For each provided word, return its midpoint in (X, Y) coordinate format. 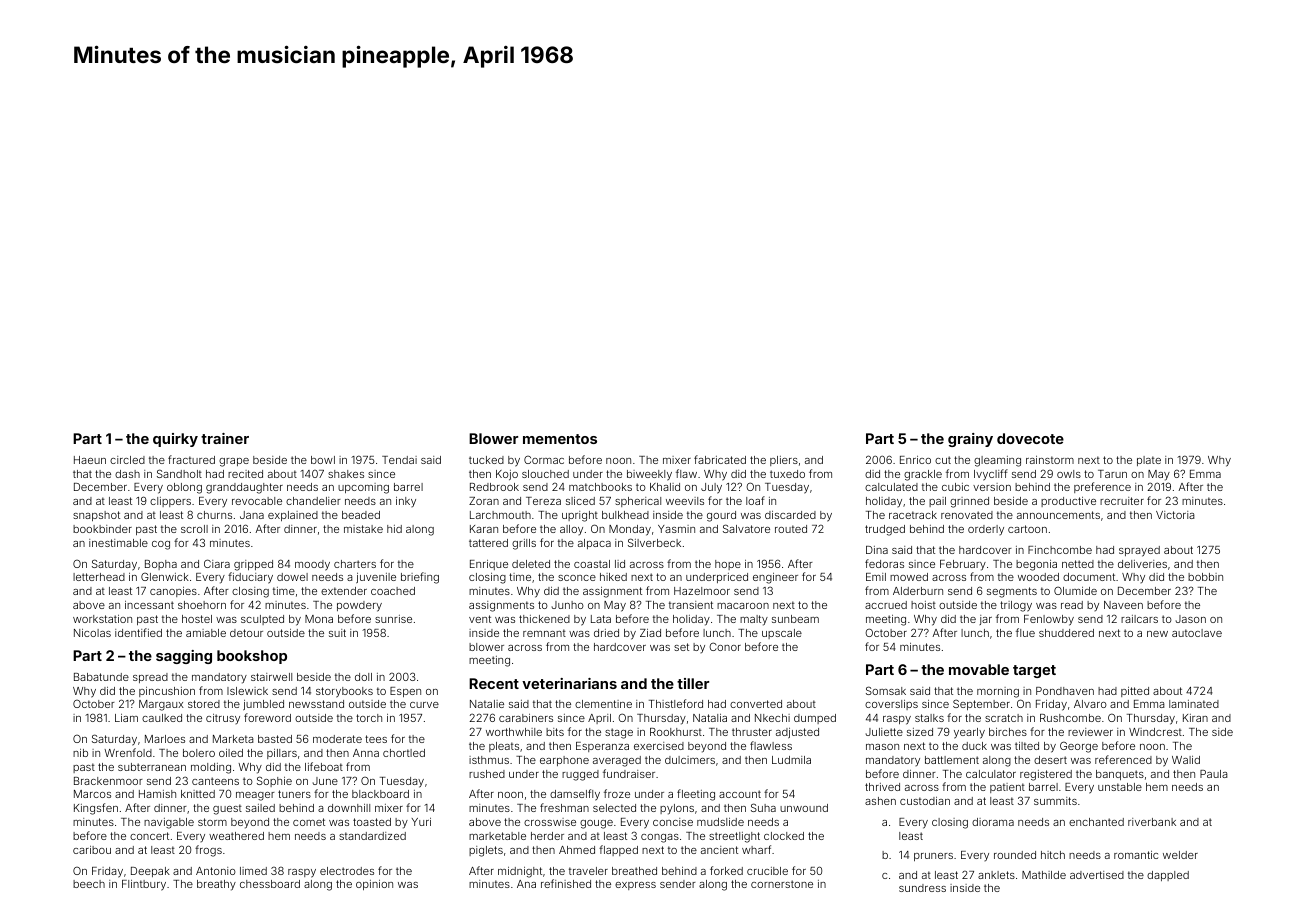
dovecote (1030, 438)
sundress (922, 888)
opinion (374, 885)
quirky (175, 440)
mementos (560, 439)
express (635, 886)
